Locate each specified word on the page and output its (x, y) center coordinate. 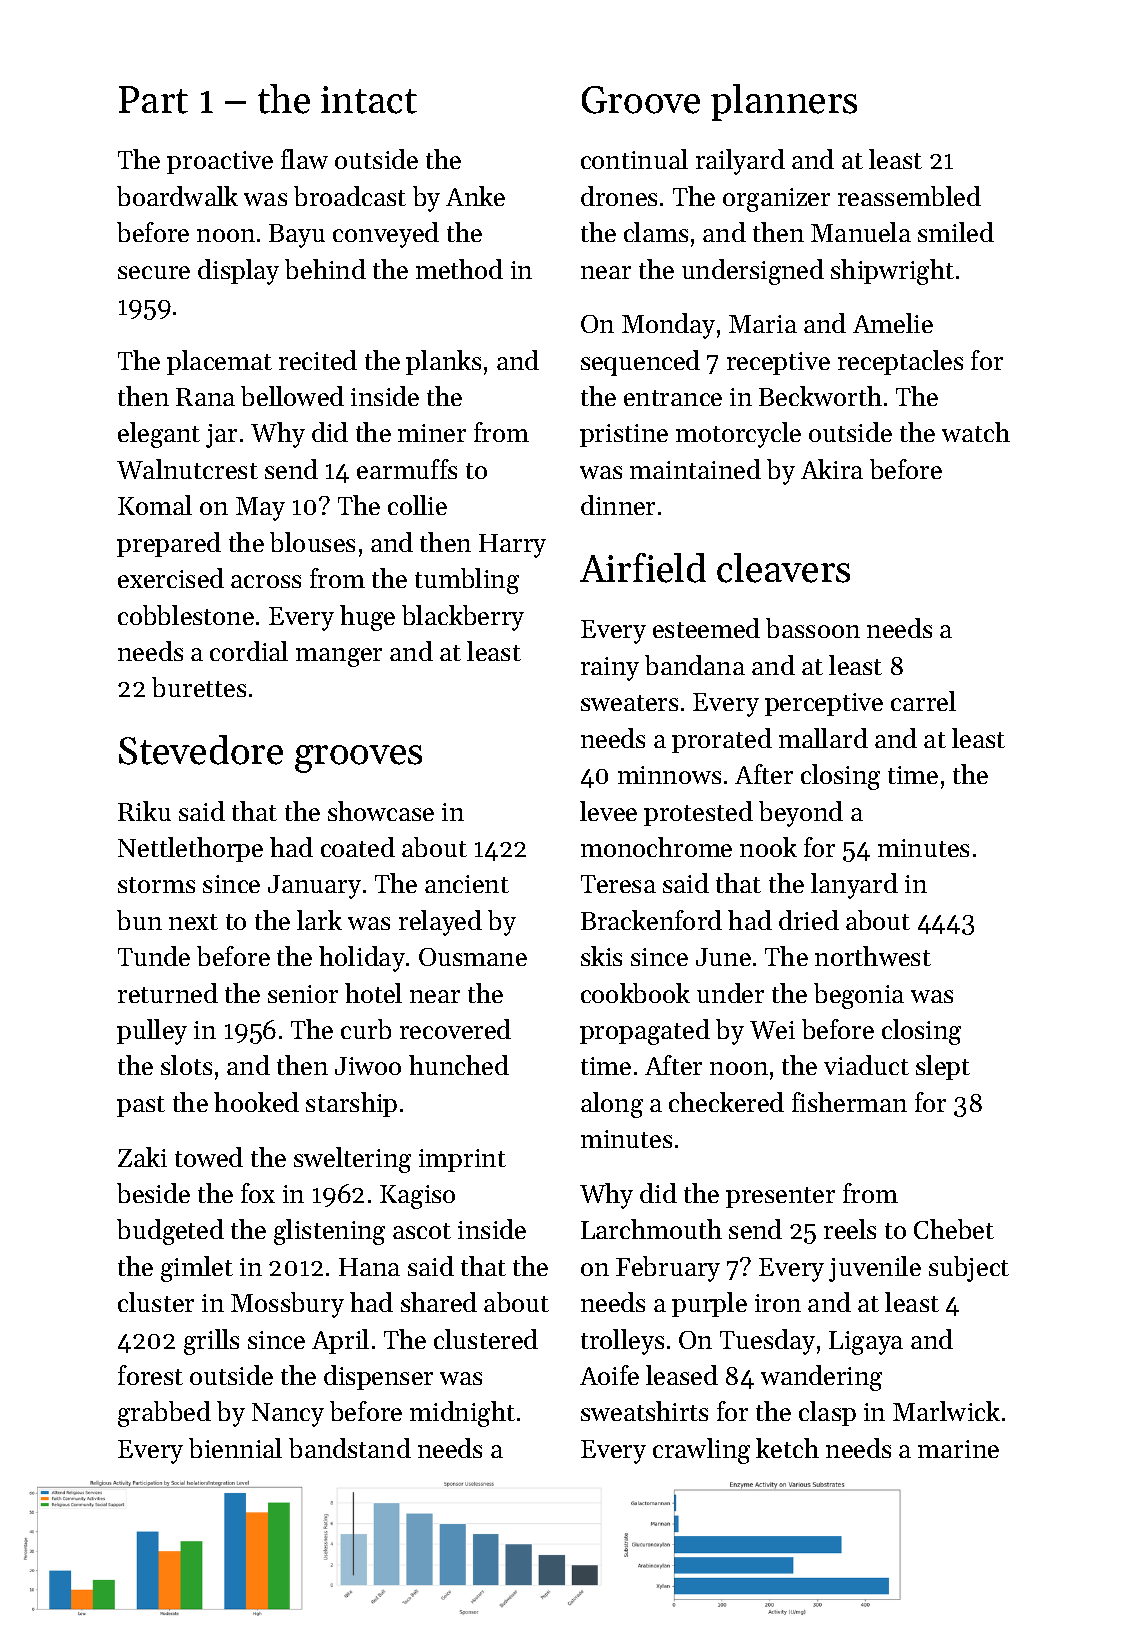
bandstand (350, 1448)
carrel (923, 701)
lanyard (854, 886)
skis (601, 956)
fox (258, 1193)
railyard (740, 162)
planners (784, 102)
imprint (462, 1160)
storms (156, 885)
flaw (304, 159)
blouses (312, 542)
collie (417, 505)
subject (969, 1269)
